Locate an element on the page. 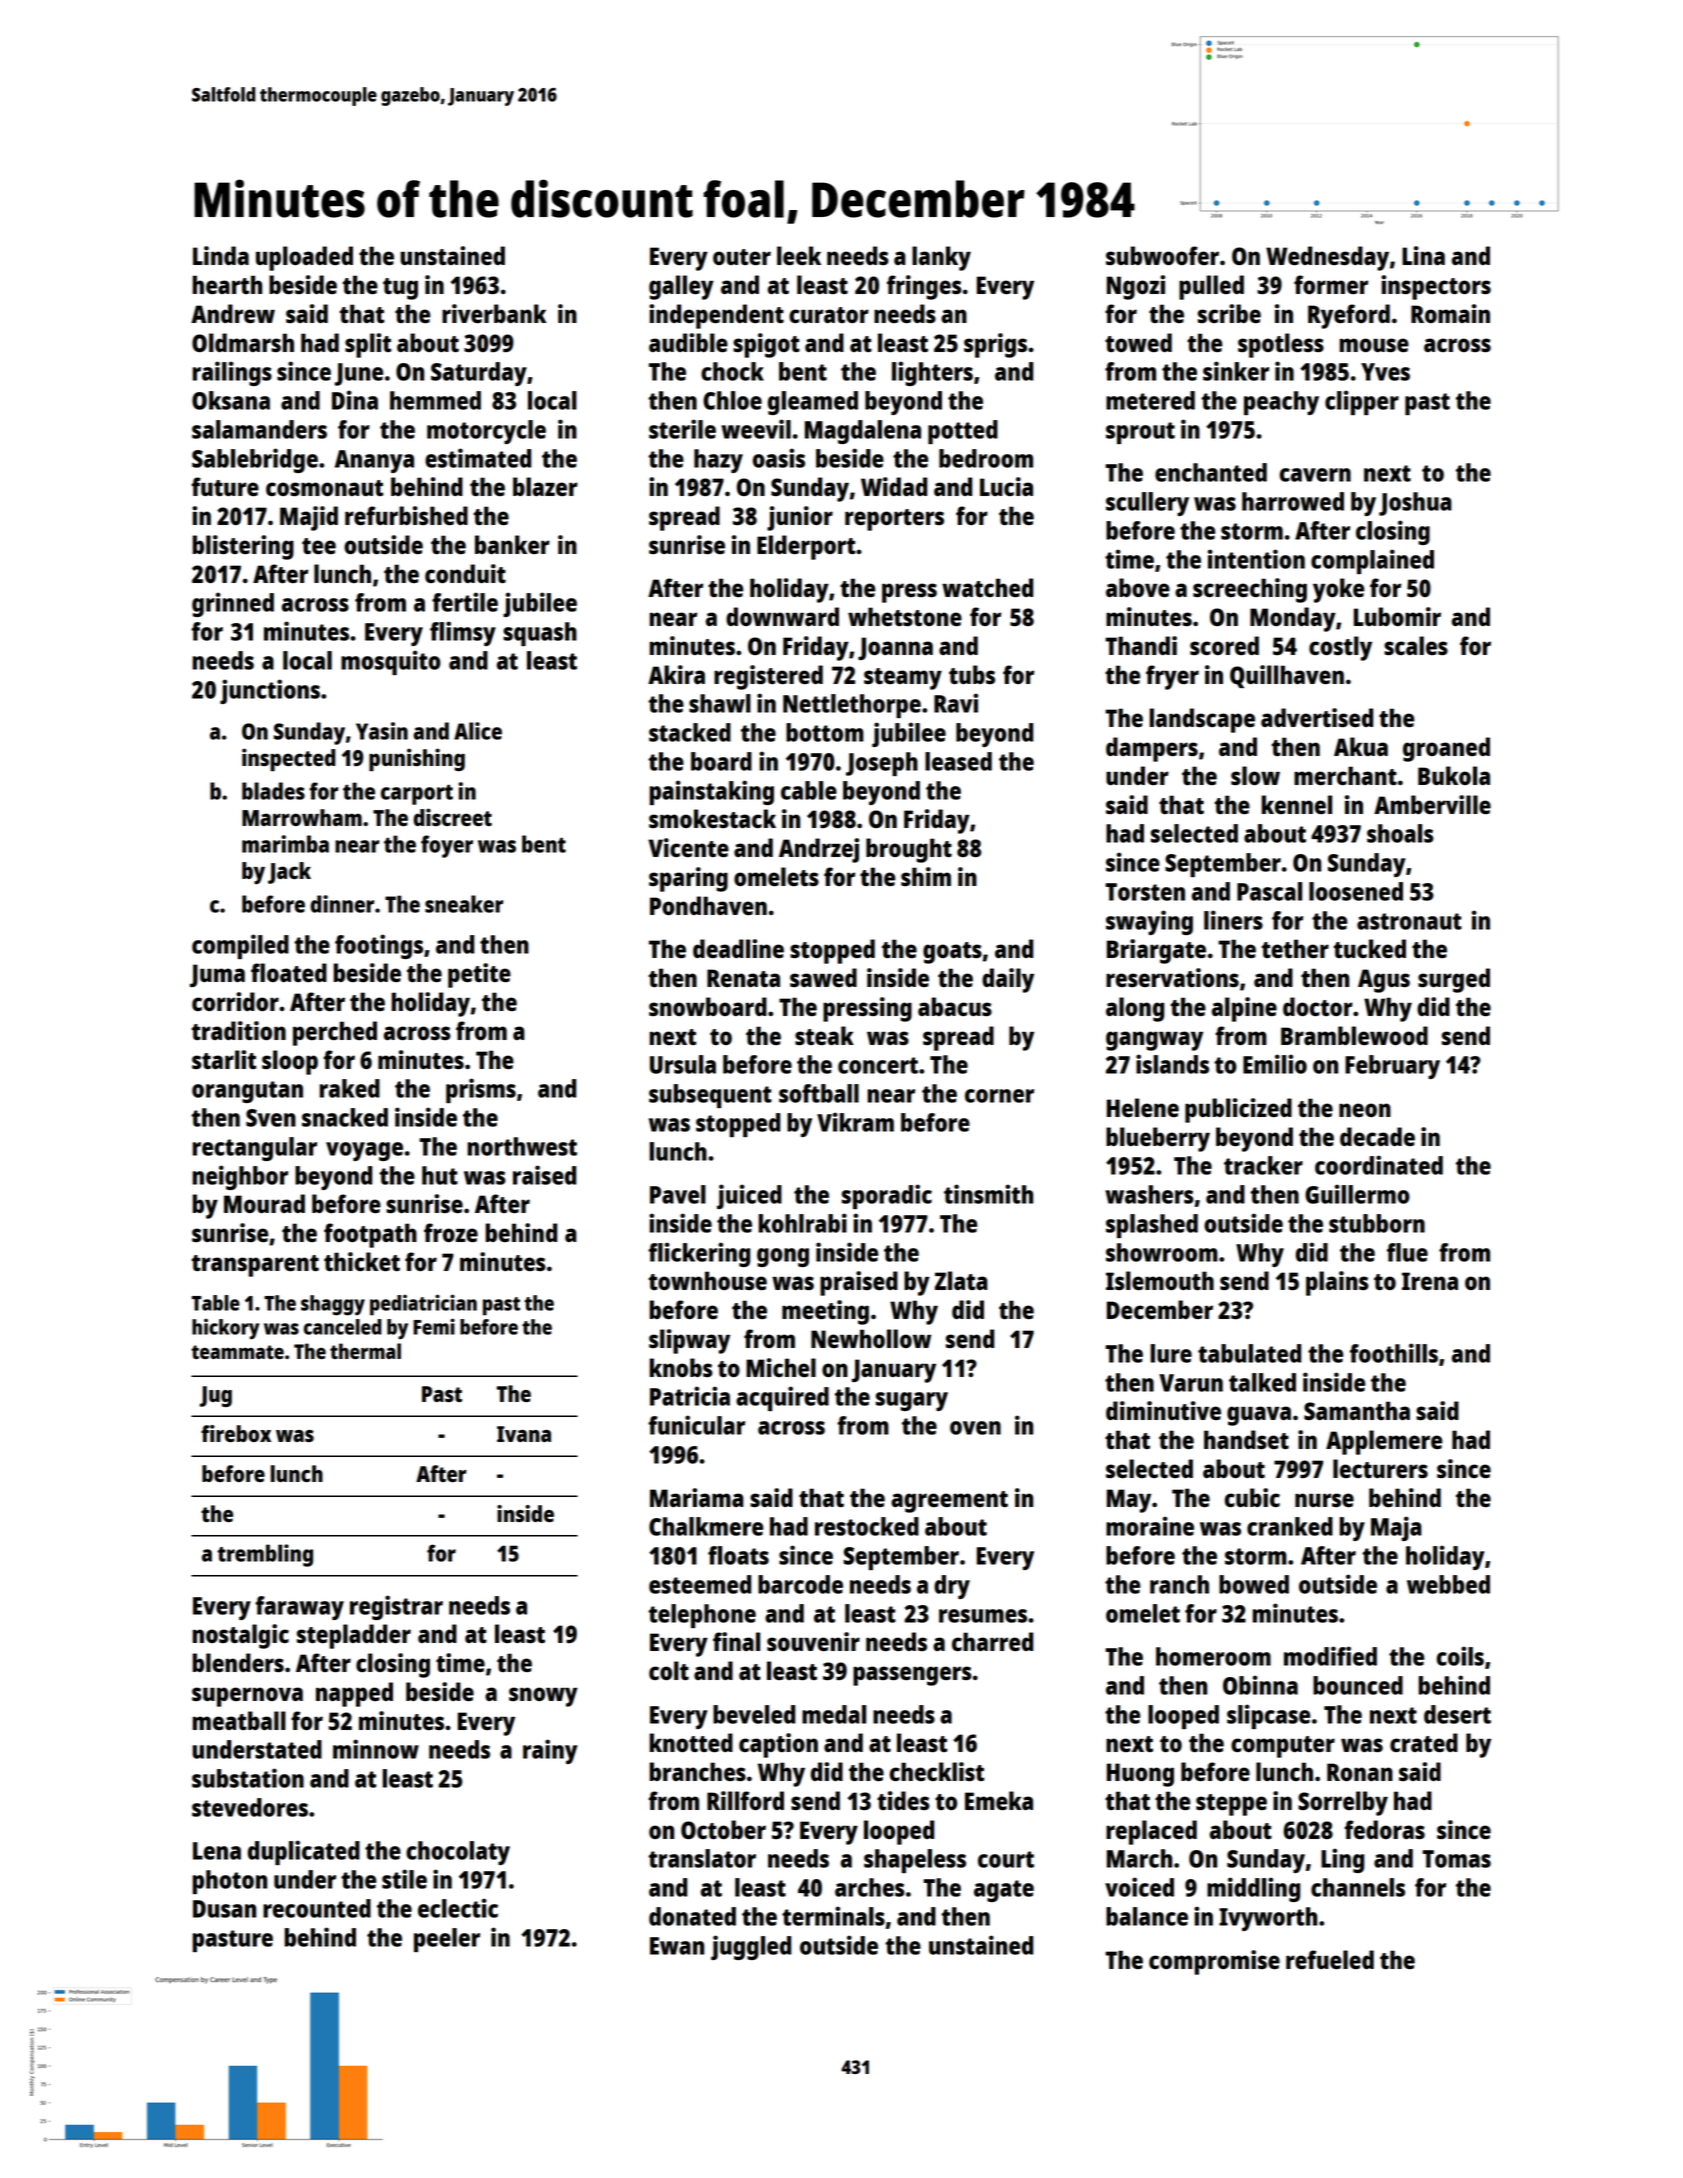 The width and height of the page is (1683, 2178). teammate is located at coordinates (237, 1352).
